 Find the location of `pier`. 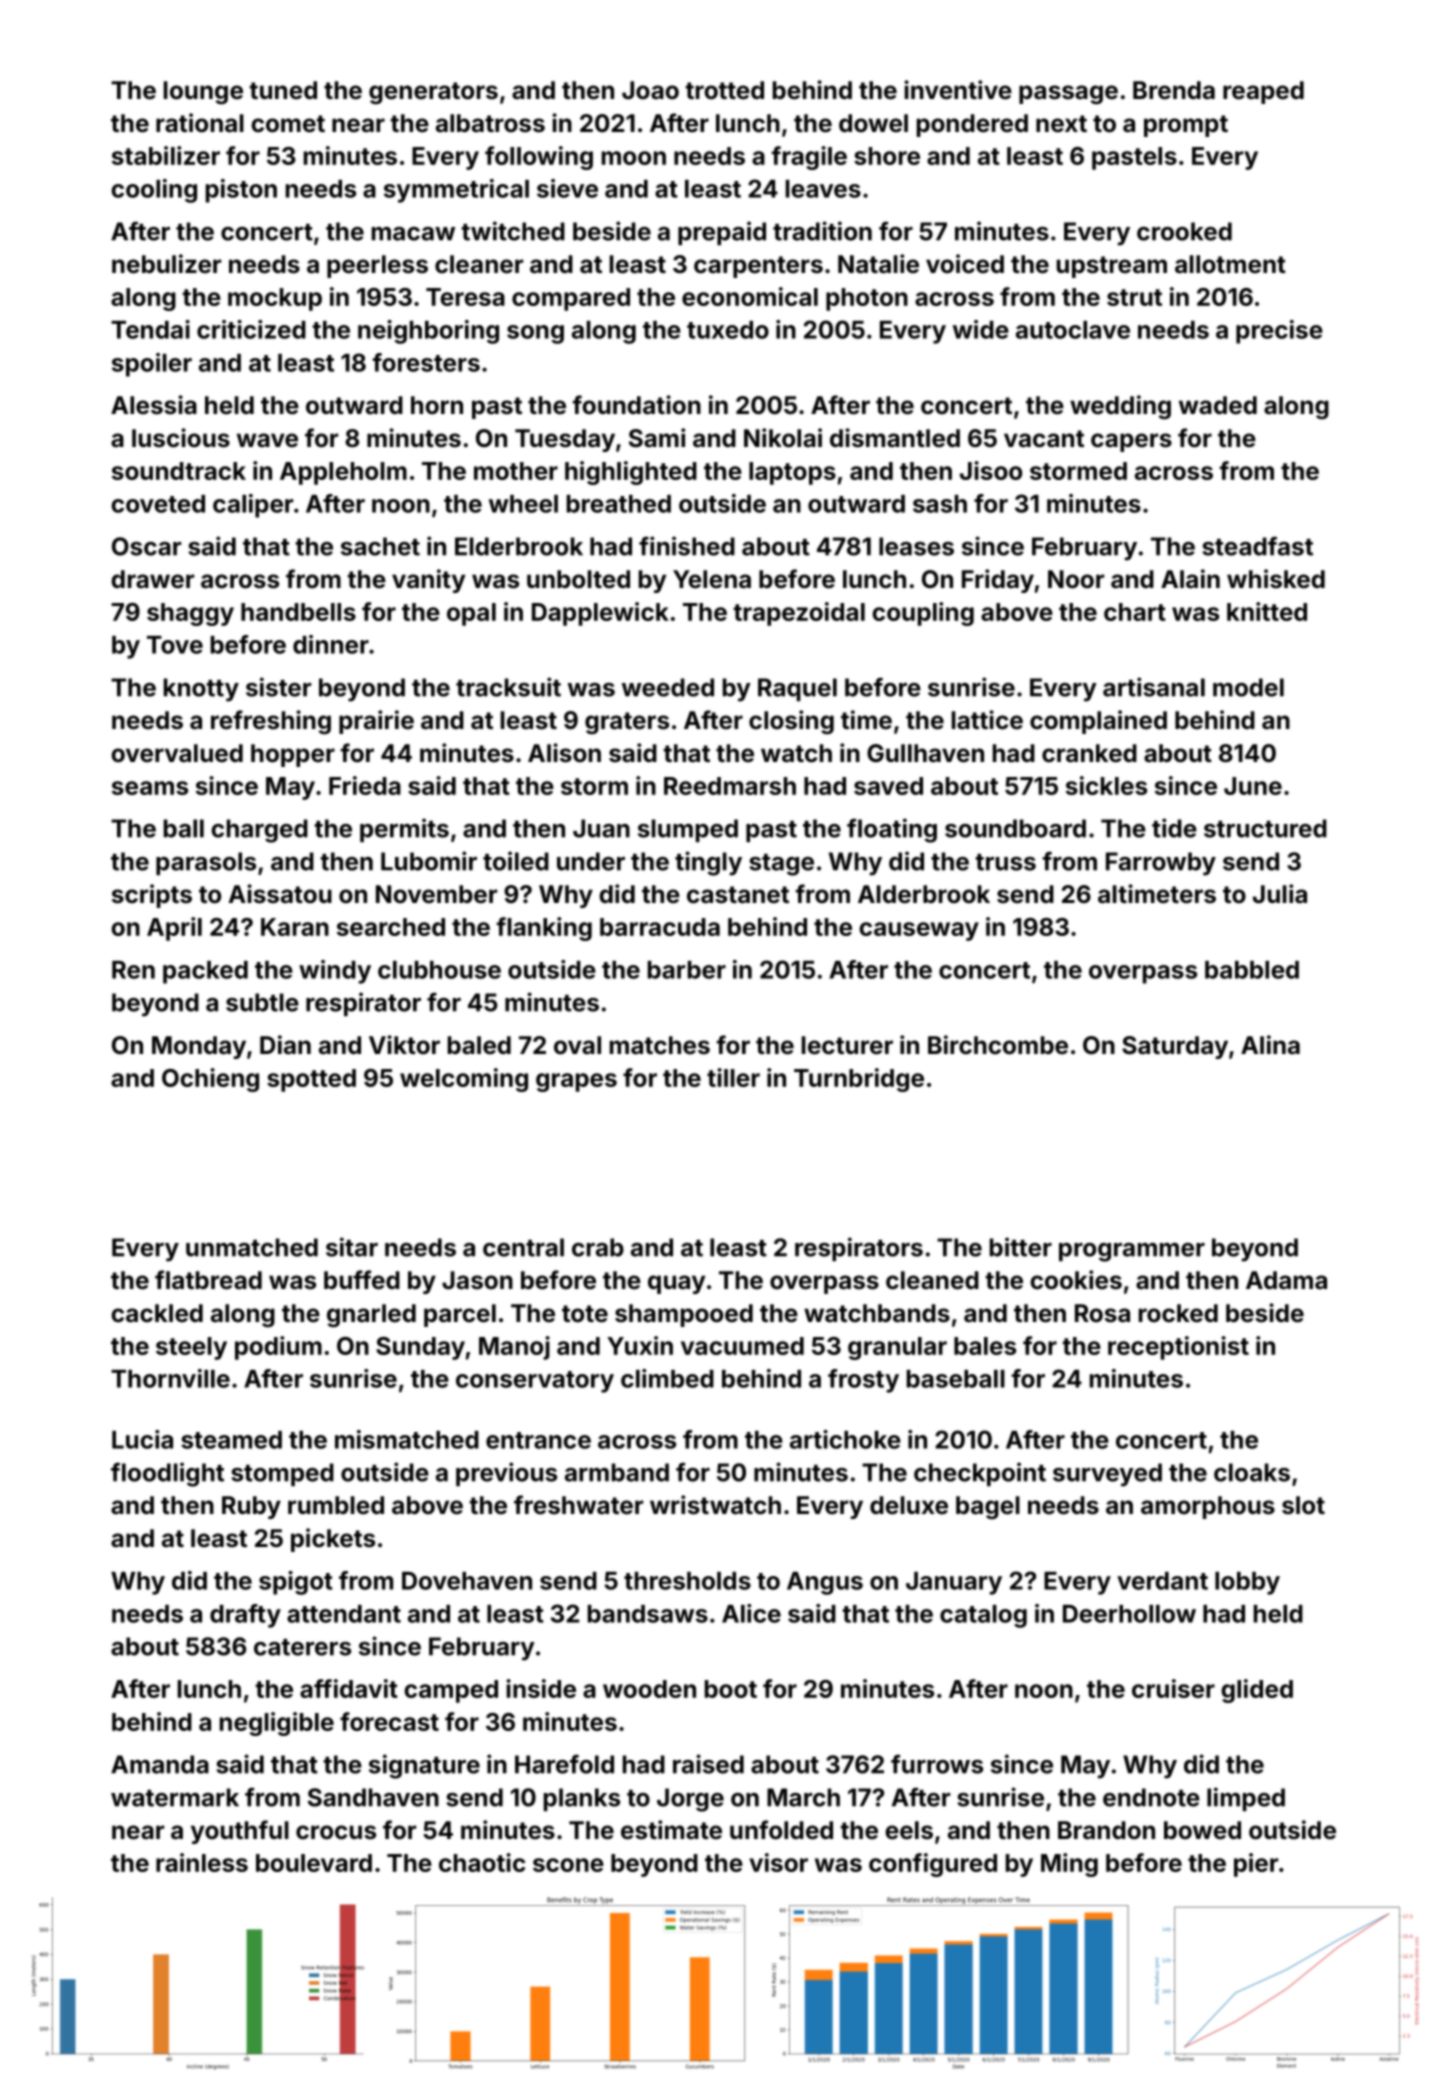

pier is located at coordinates (1256, 1865).
